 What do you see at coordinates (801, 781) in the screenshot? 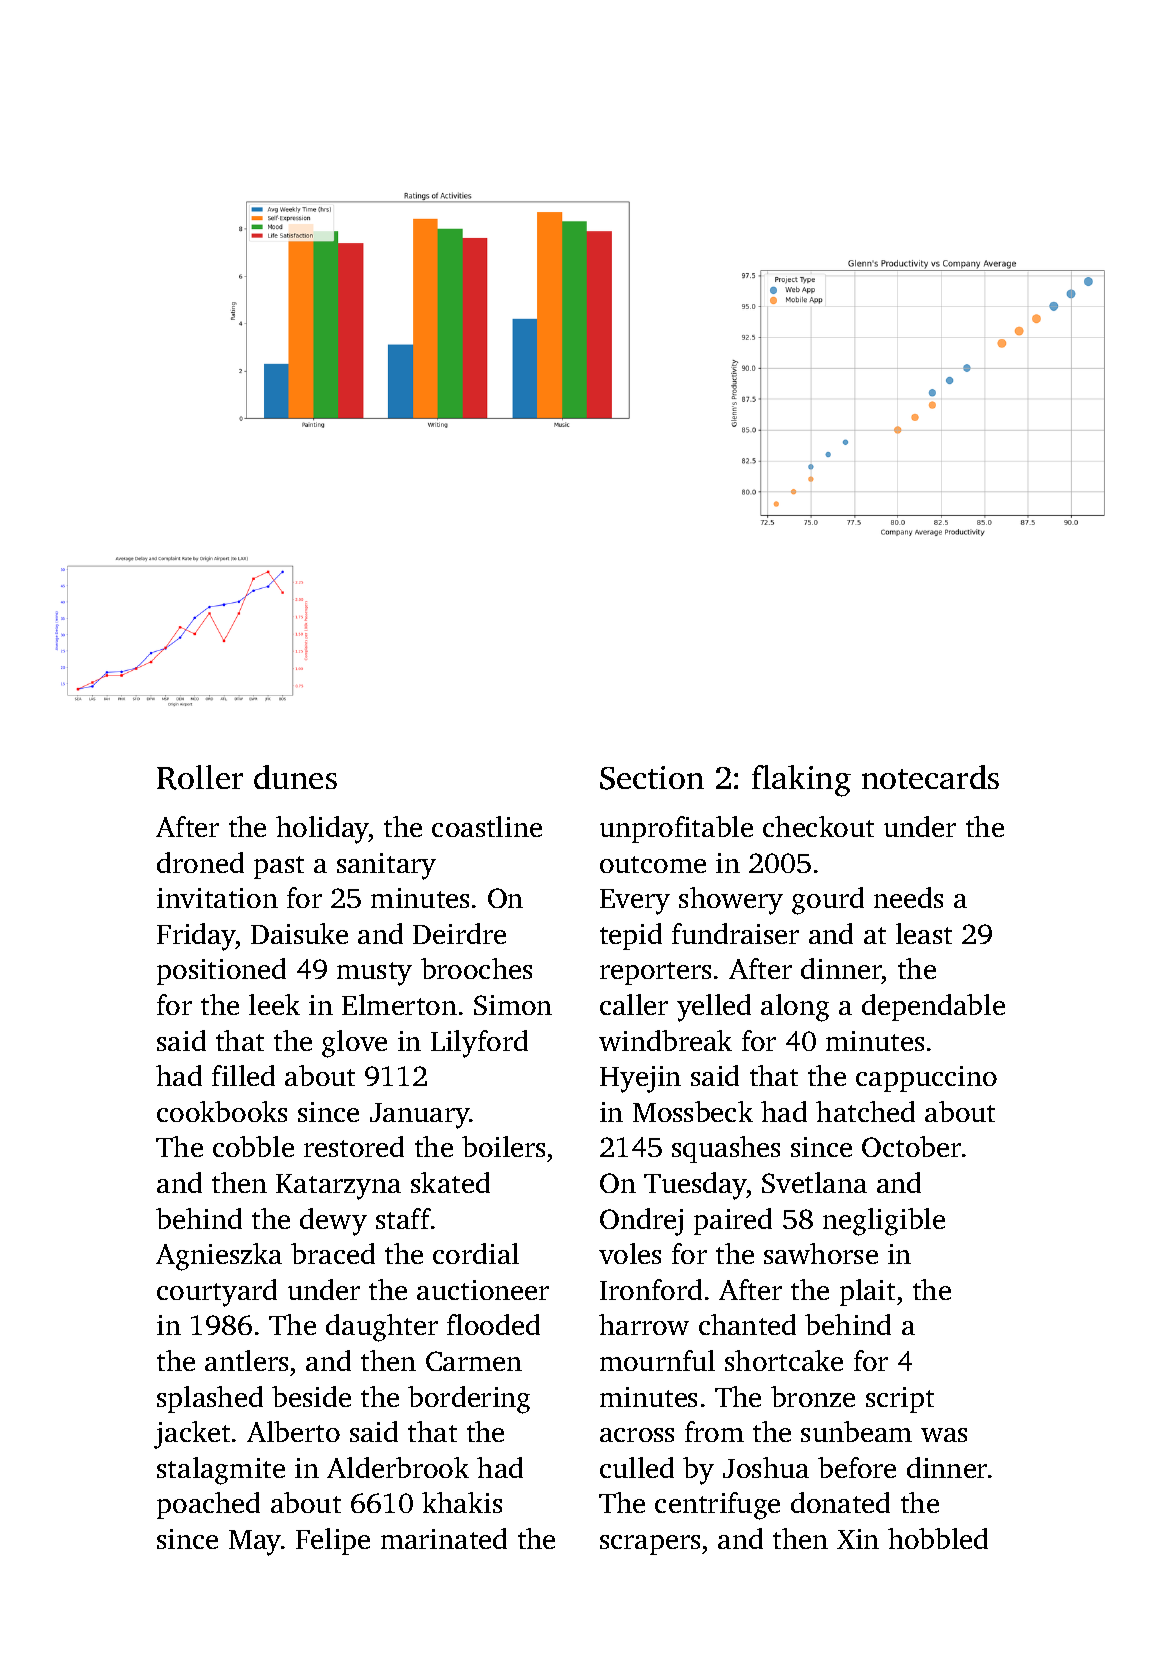
I see `flaking` at bounding box center [801, 781].
